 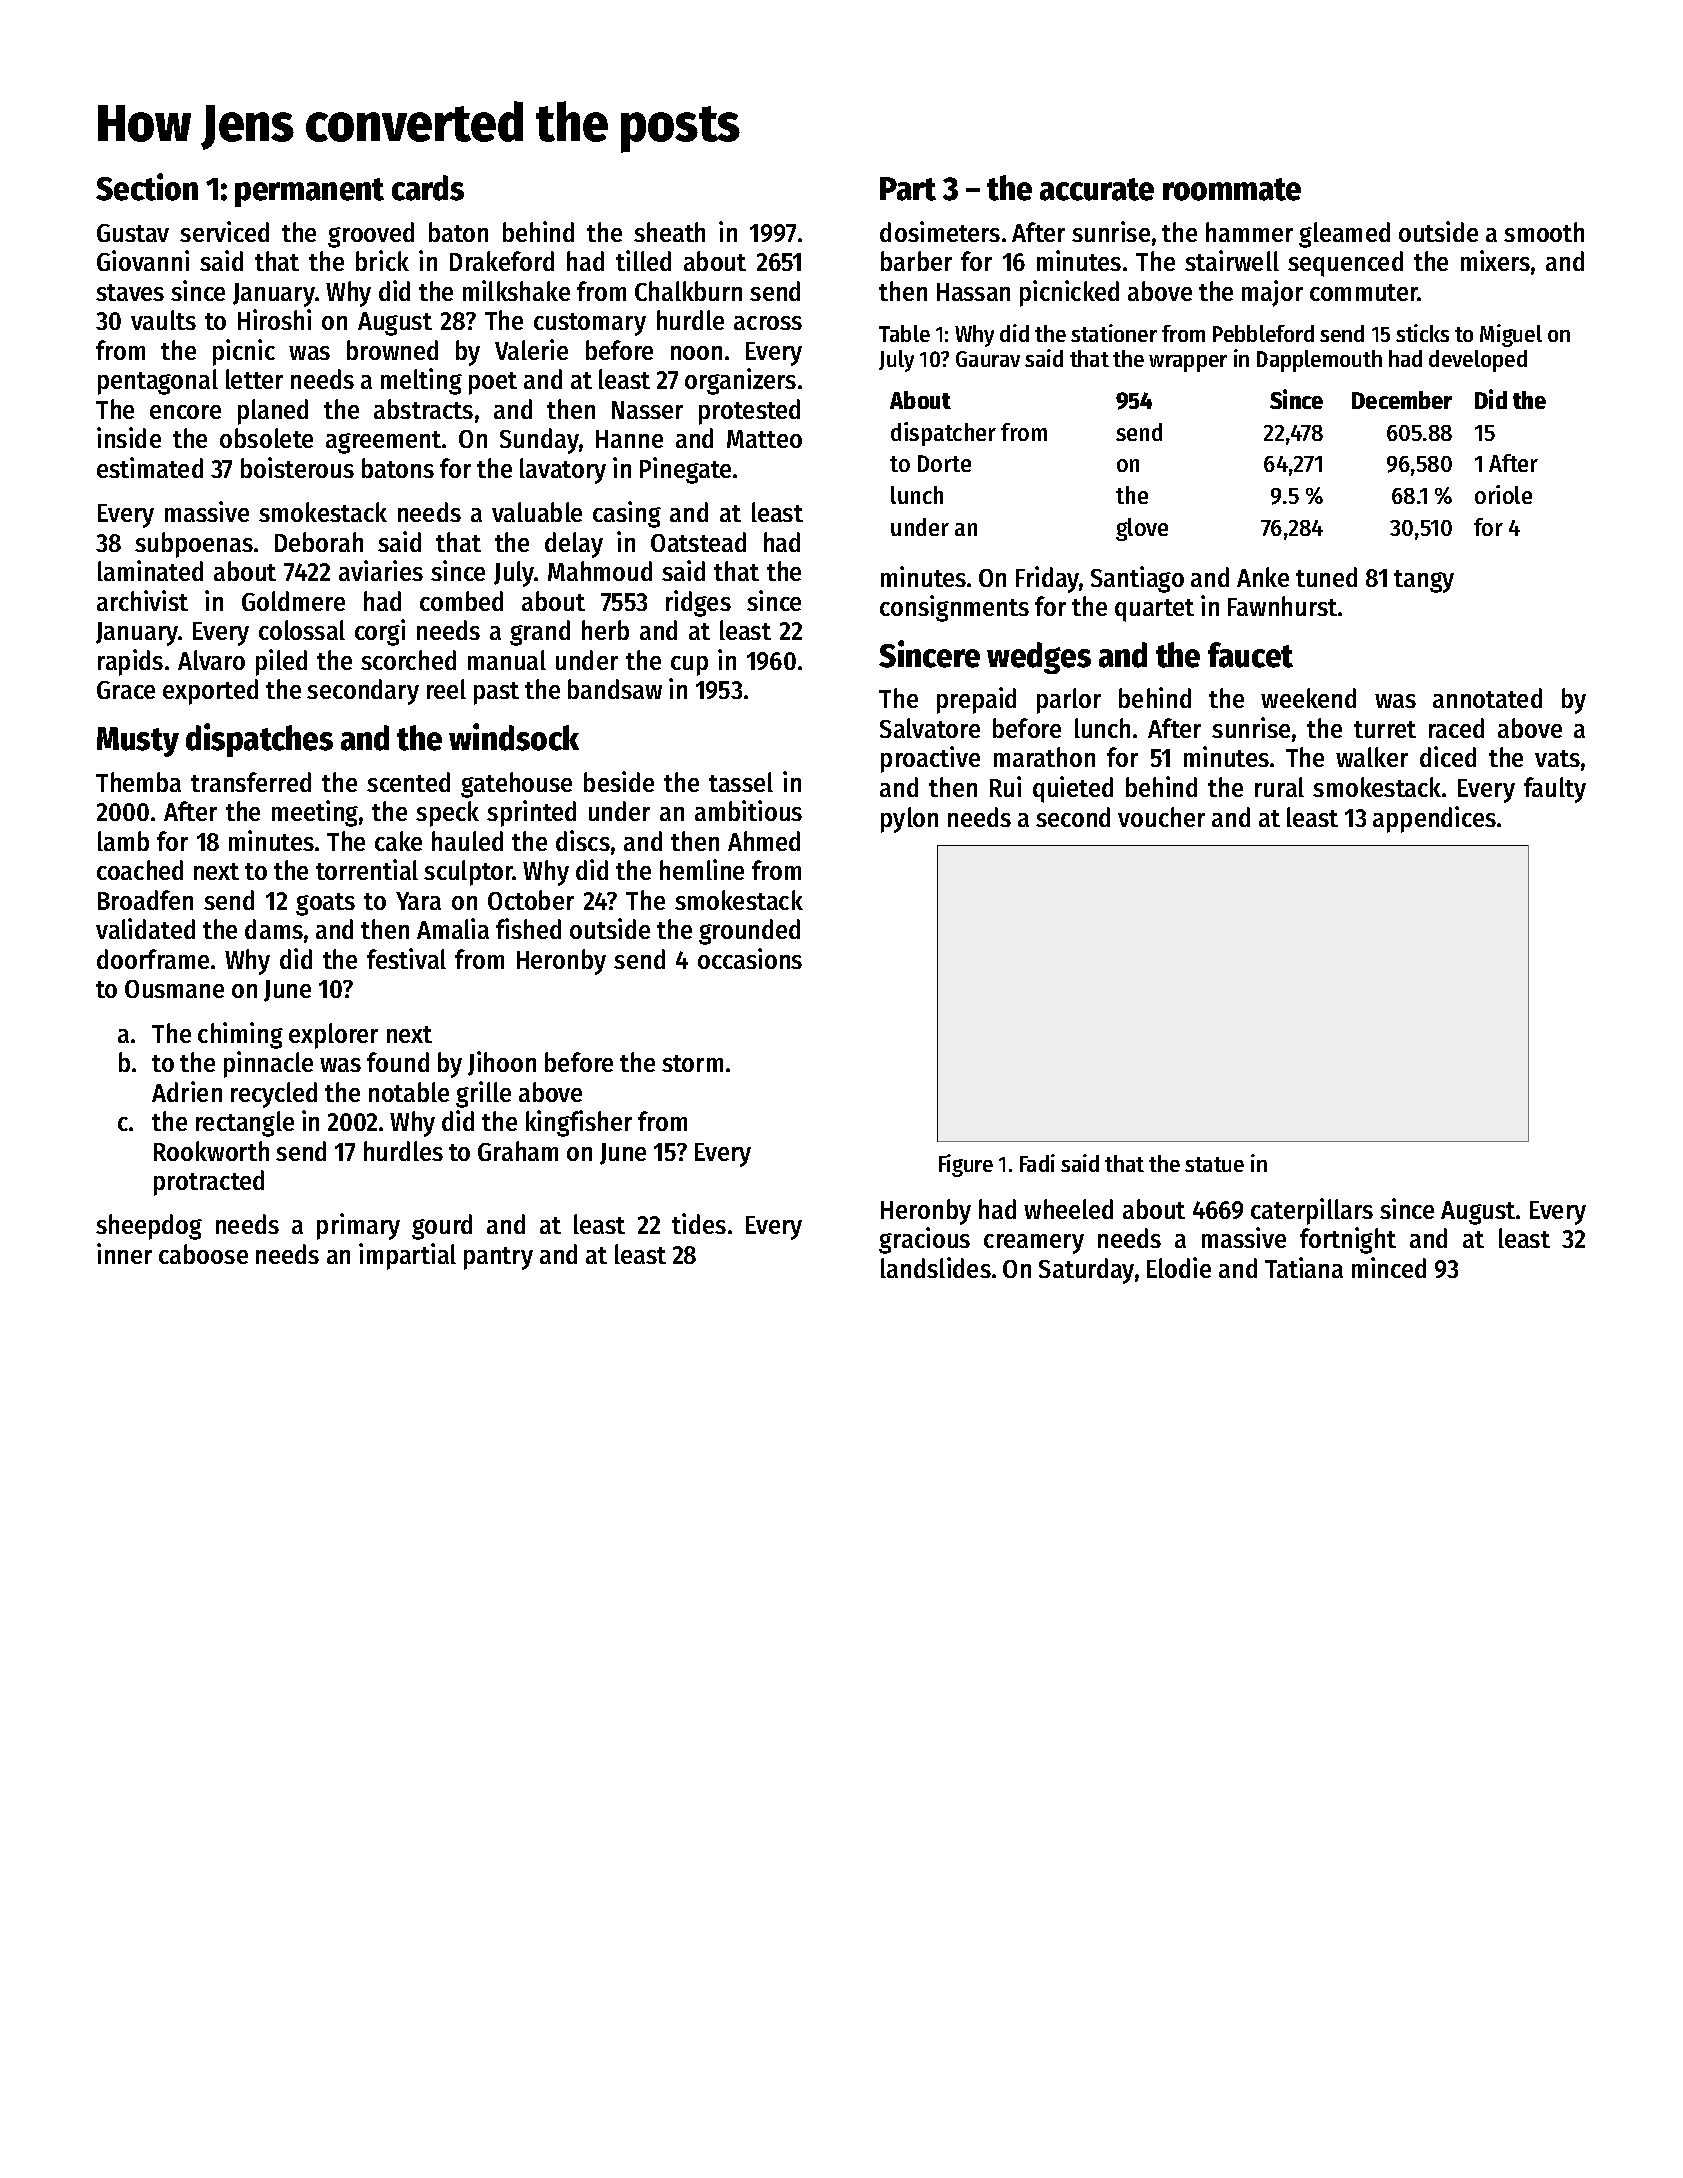 I want to click on dosimeters, so click(x=940, y=231).
